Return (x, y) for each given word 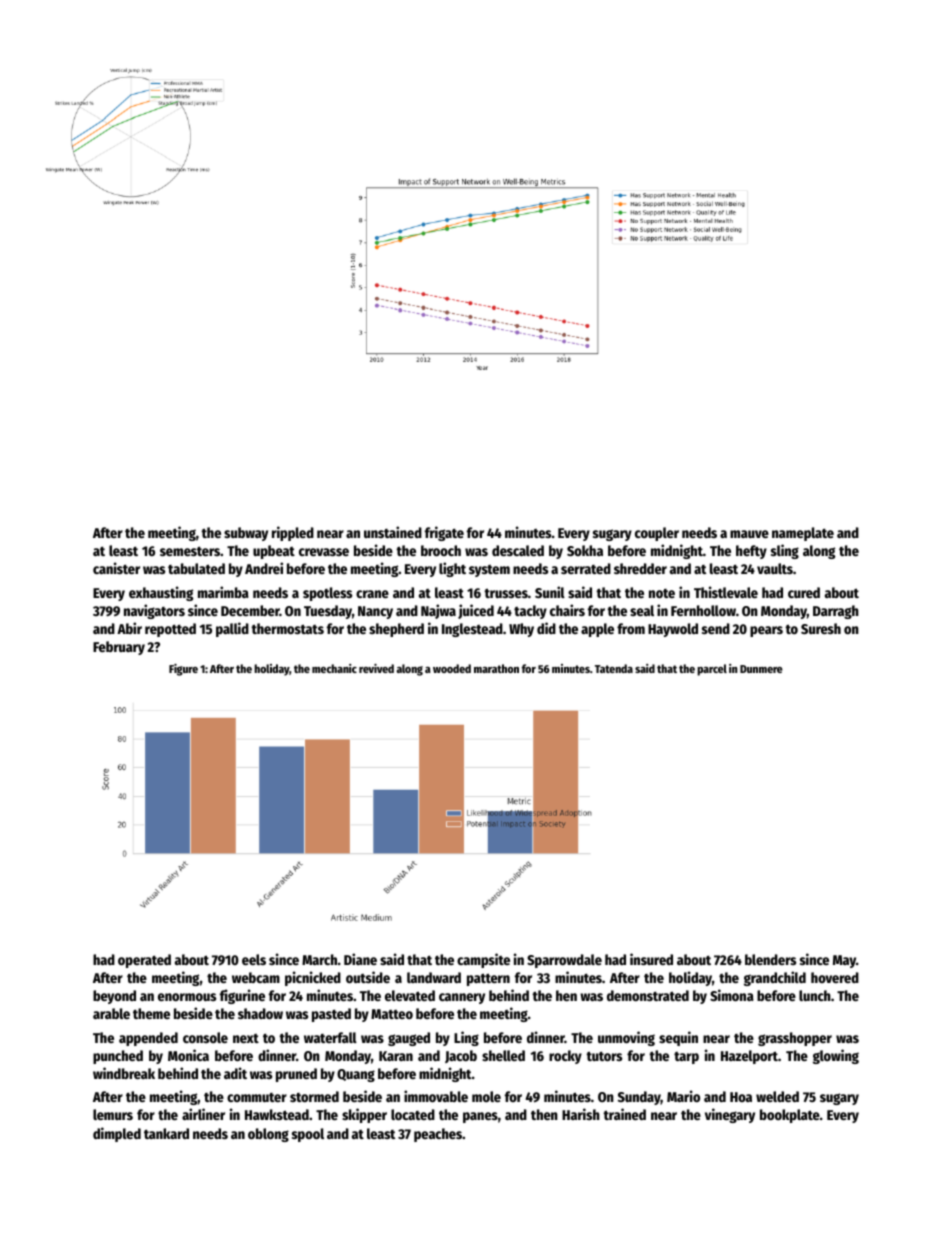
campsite (483, 960)
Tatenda (614, 668)
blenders (770, 959)
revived (376, 668)
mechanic (334, 668)
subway (246, 534)
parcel (712, 670)
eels (254, 959)
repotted (170, 630)
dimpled (117, 1134)
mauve (749, 534)
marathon (496, 668)
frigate (444, 533)
